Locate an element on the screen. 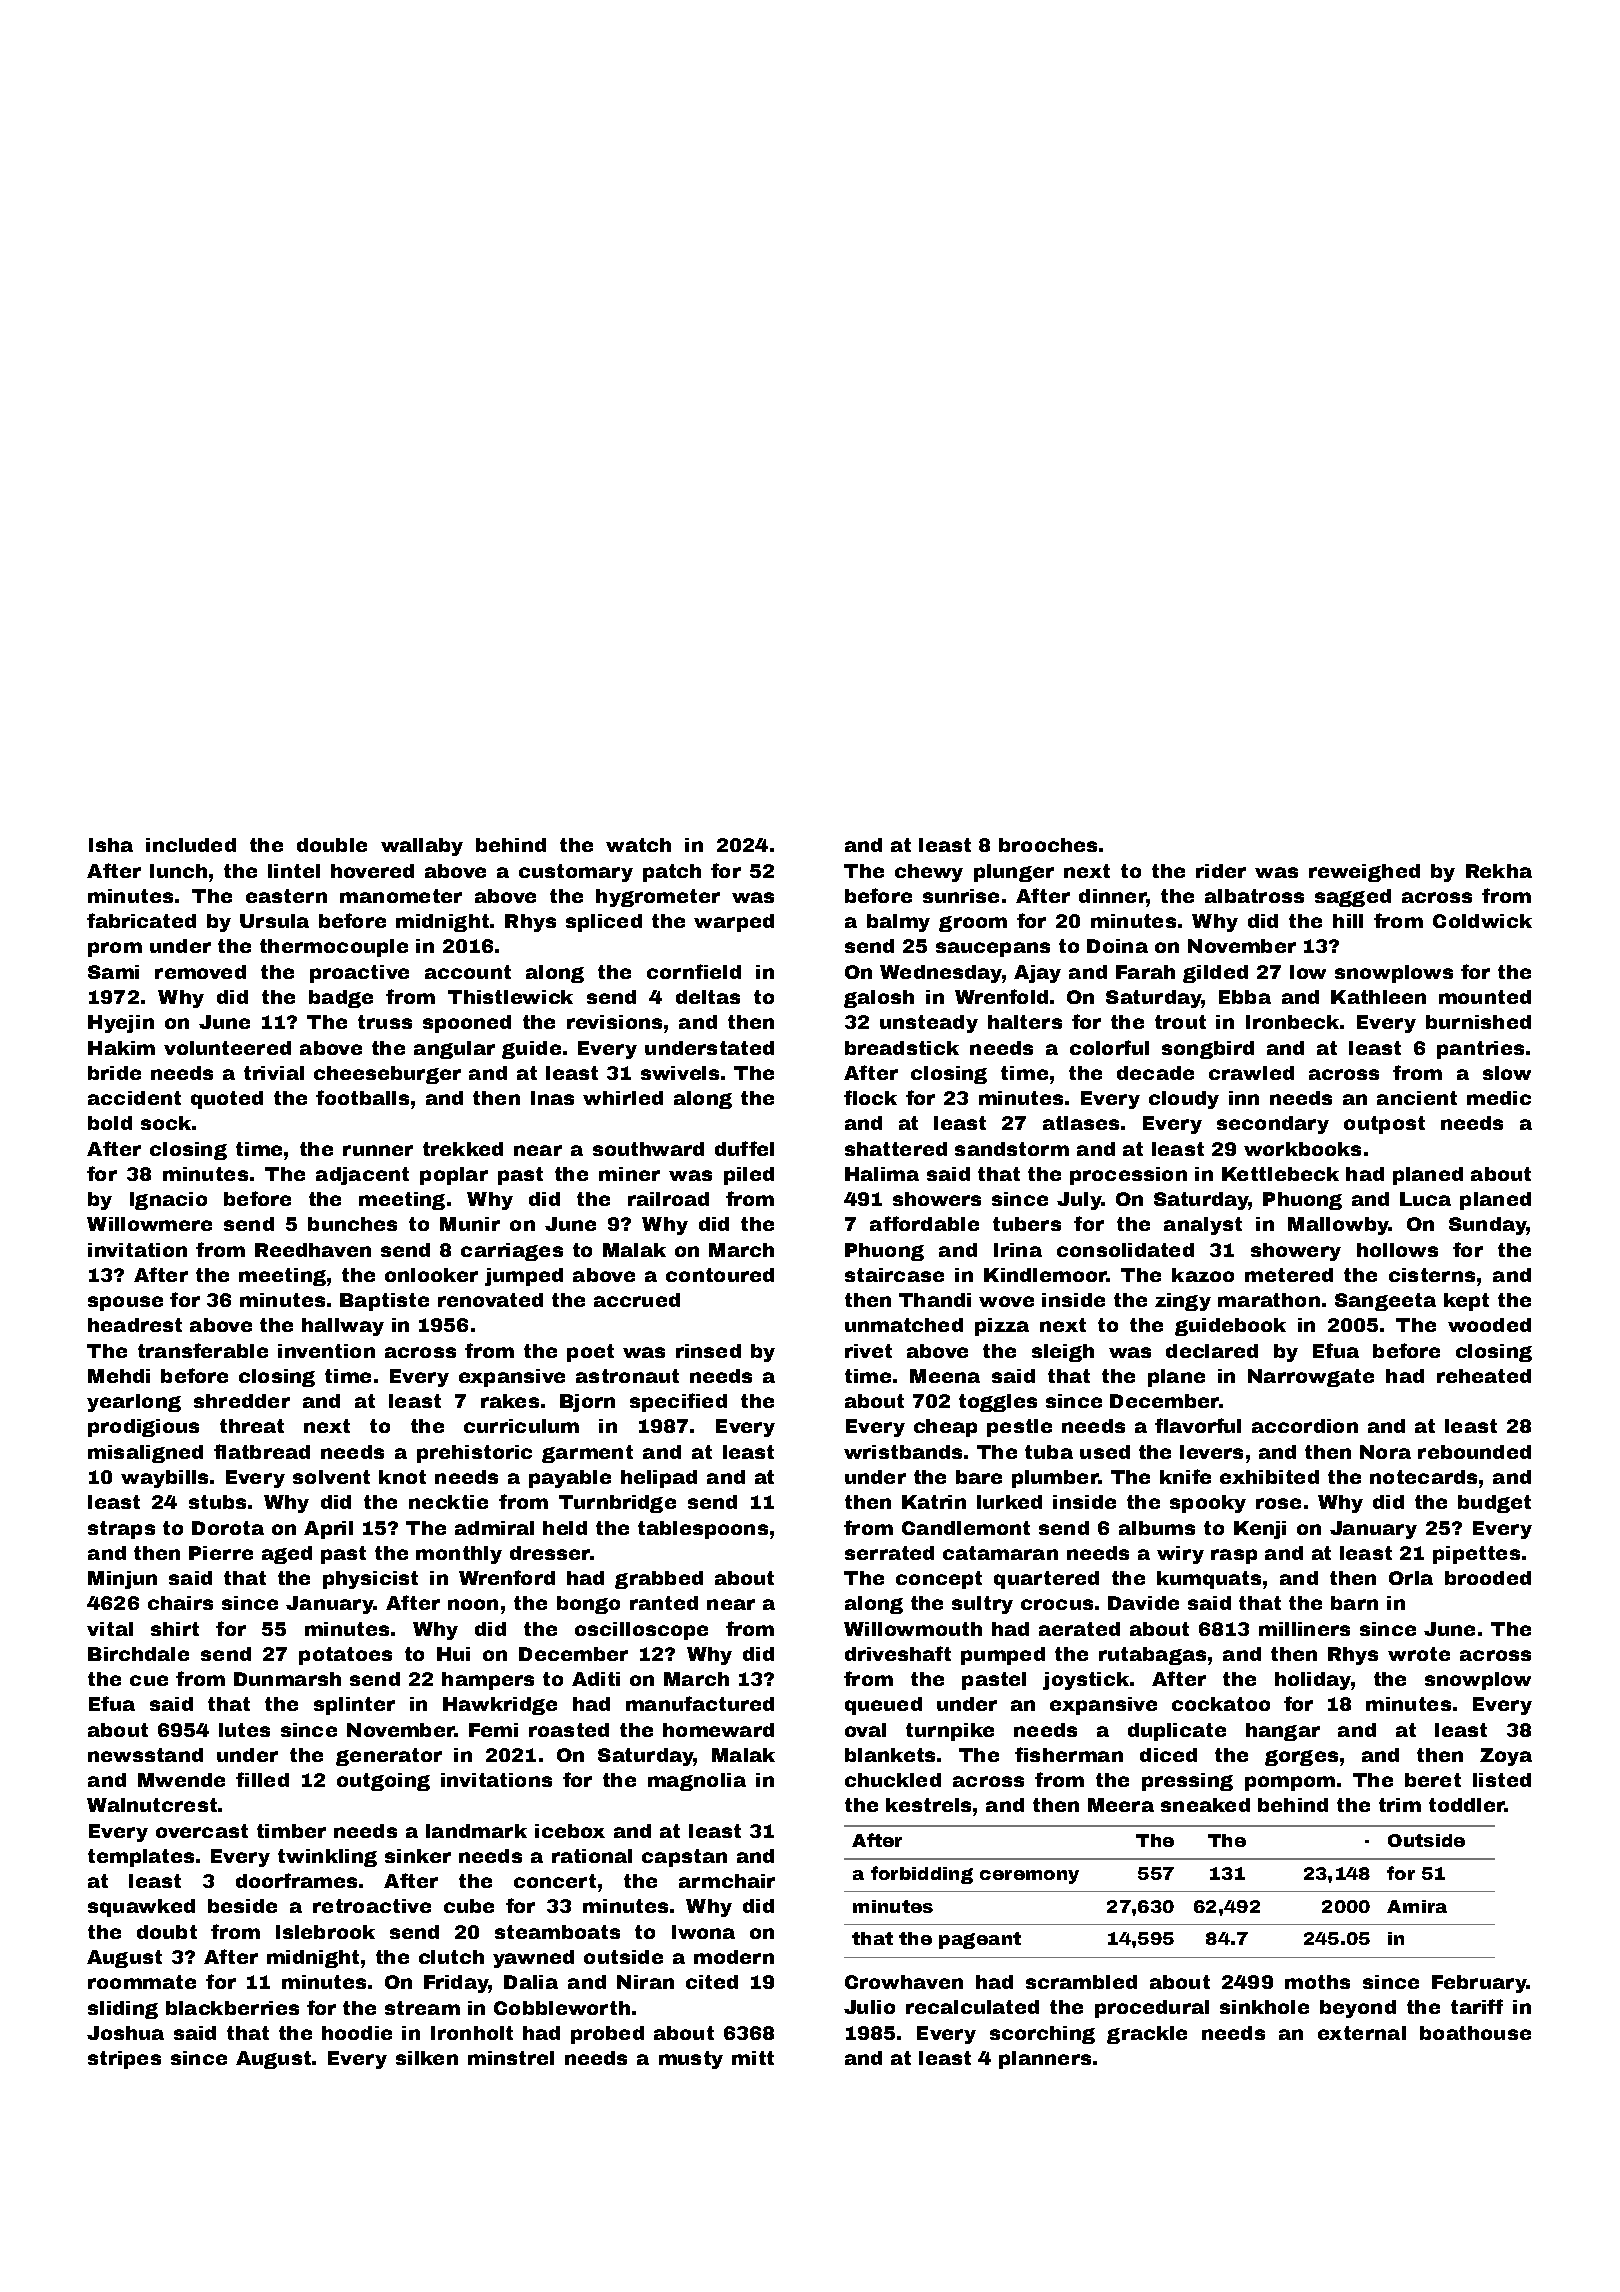  milliners is located at coordinates (1304, 1629).
